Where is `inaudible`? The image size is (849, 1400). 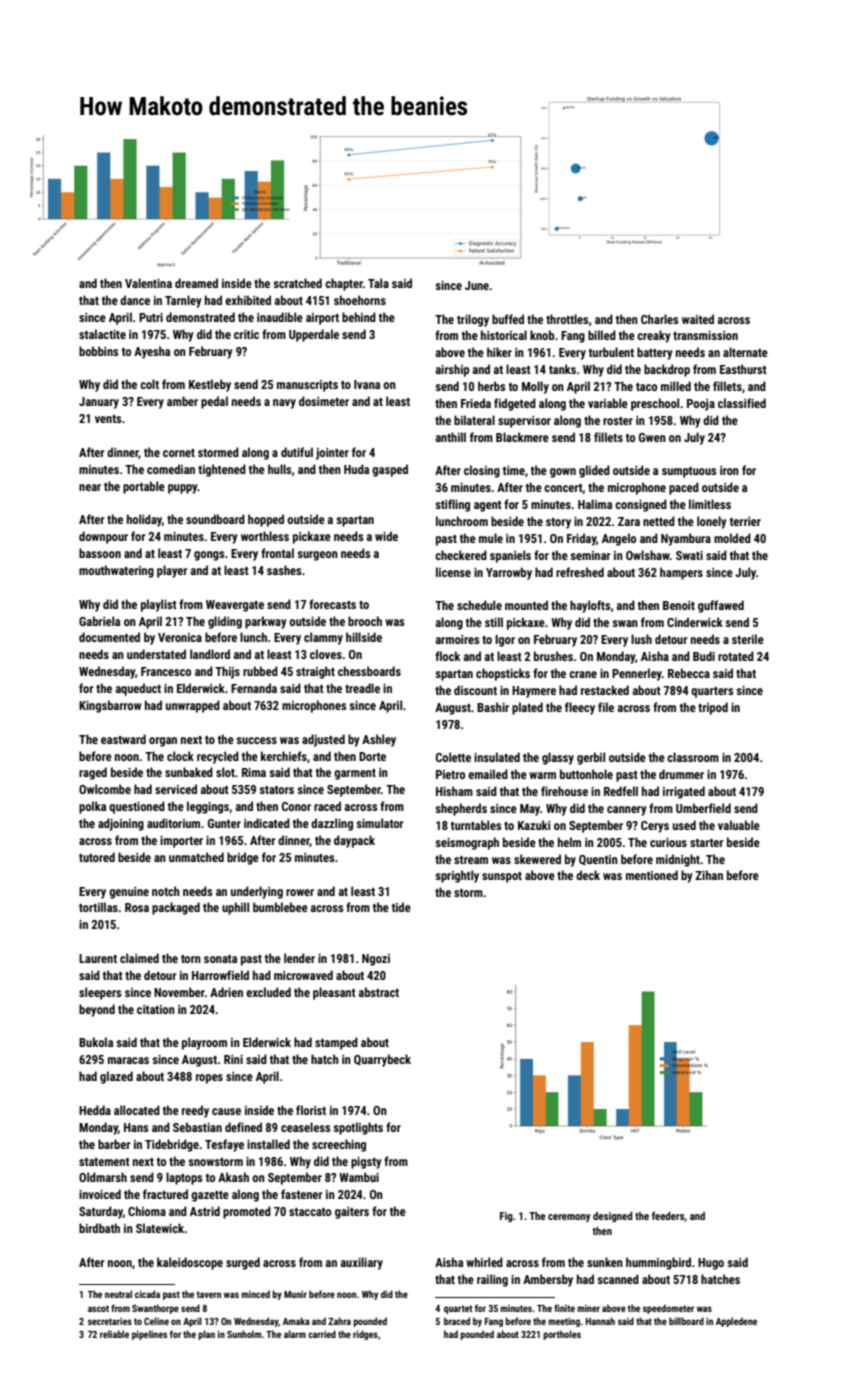
inaudible is located at coordinates (280, 317).
